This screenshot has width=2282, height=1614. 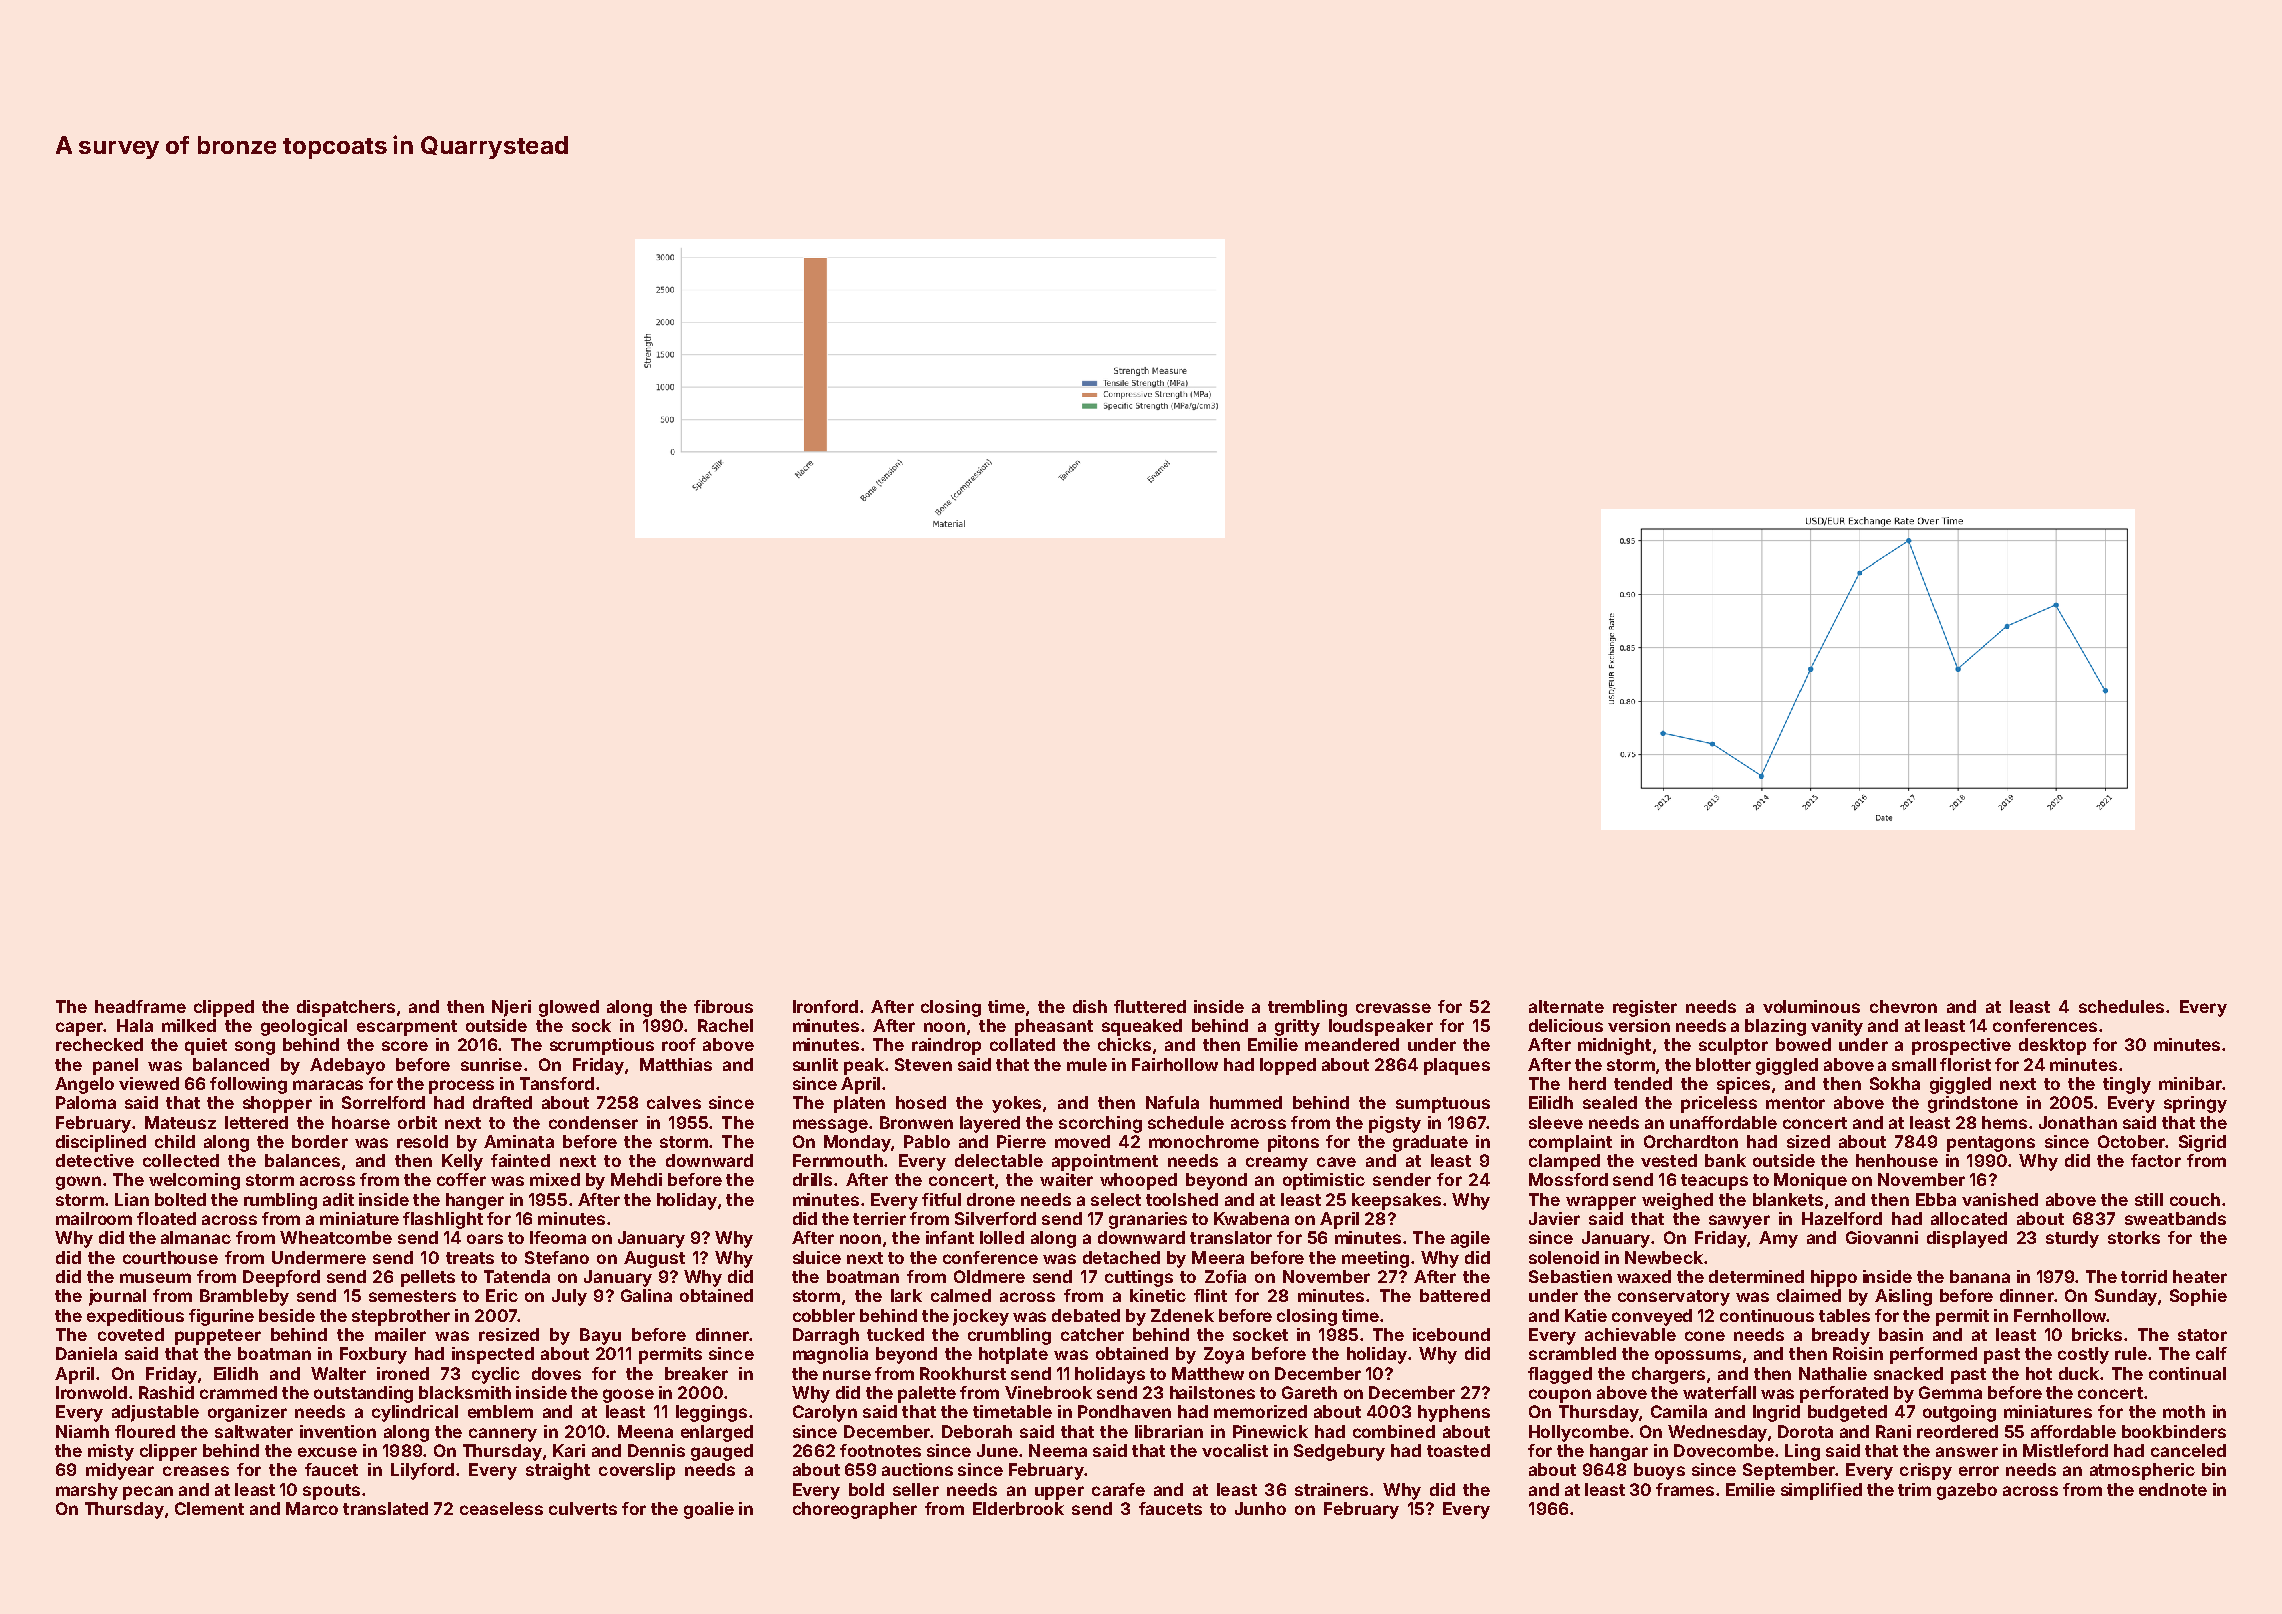 What do you see at coordinates (1100, 1124) in the screenshot?
I see `scorching` at bounding box center [1100, 1124].
